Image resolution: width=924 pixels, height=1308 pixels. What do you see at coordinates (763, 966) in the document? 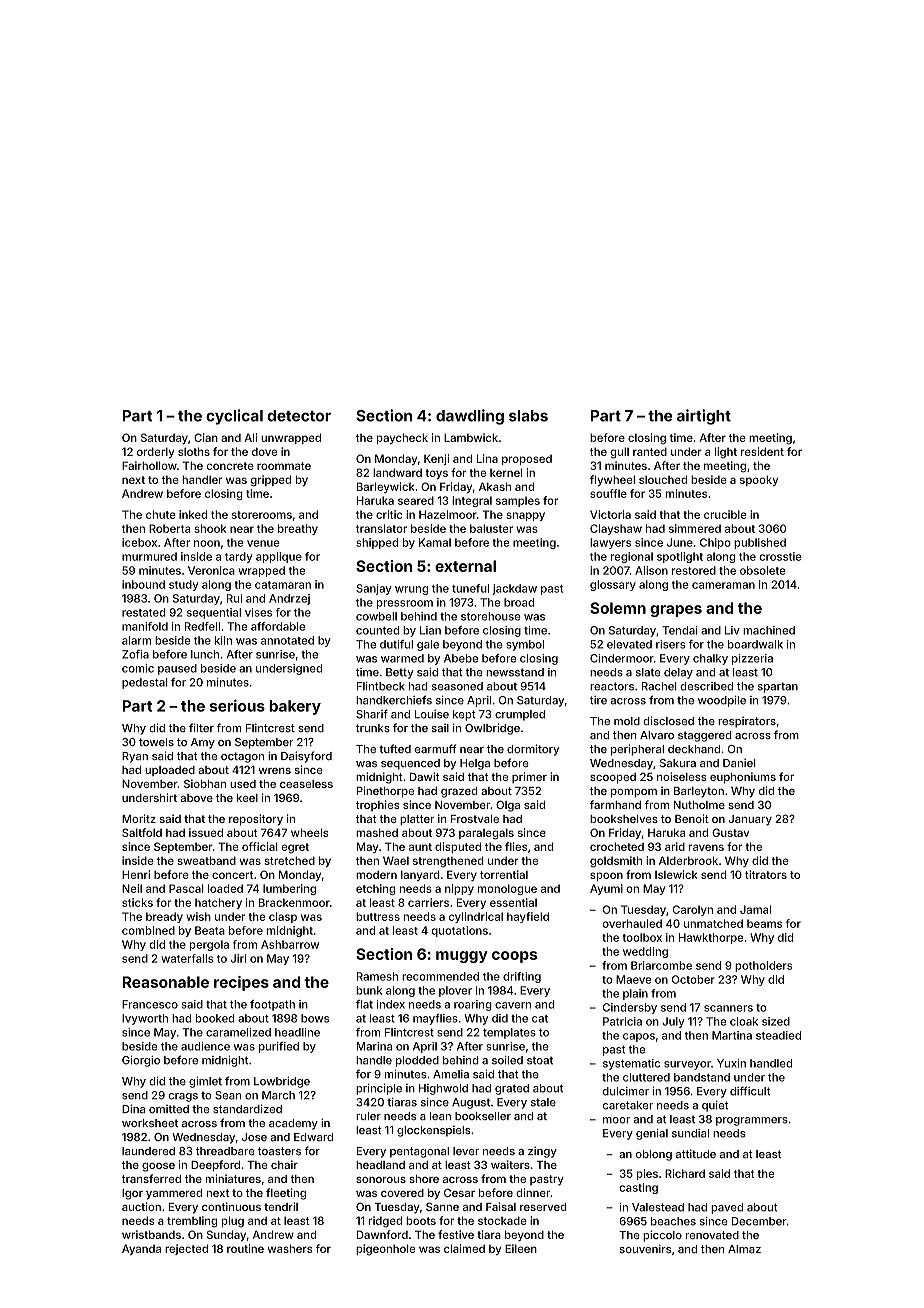
I see `potholders` at bounding box center [763, 966].
